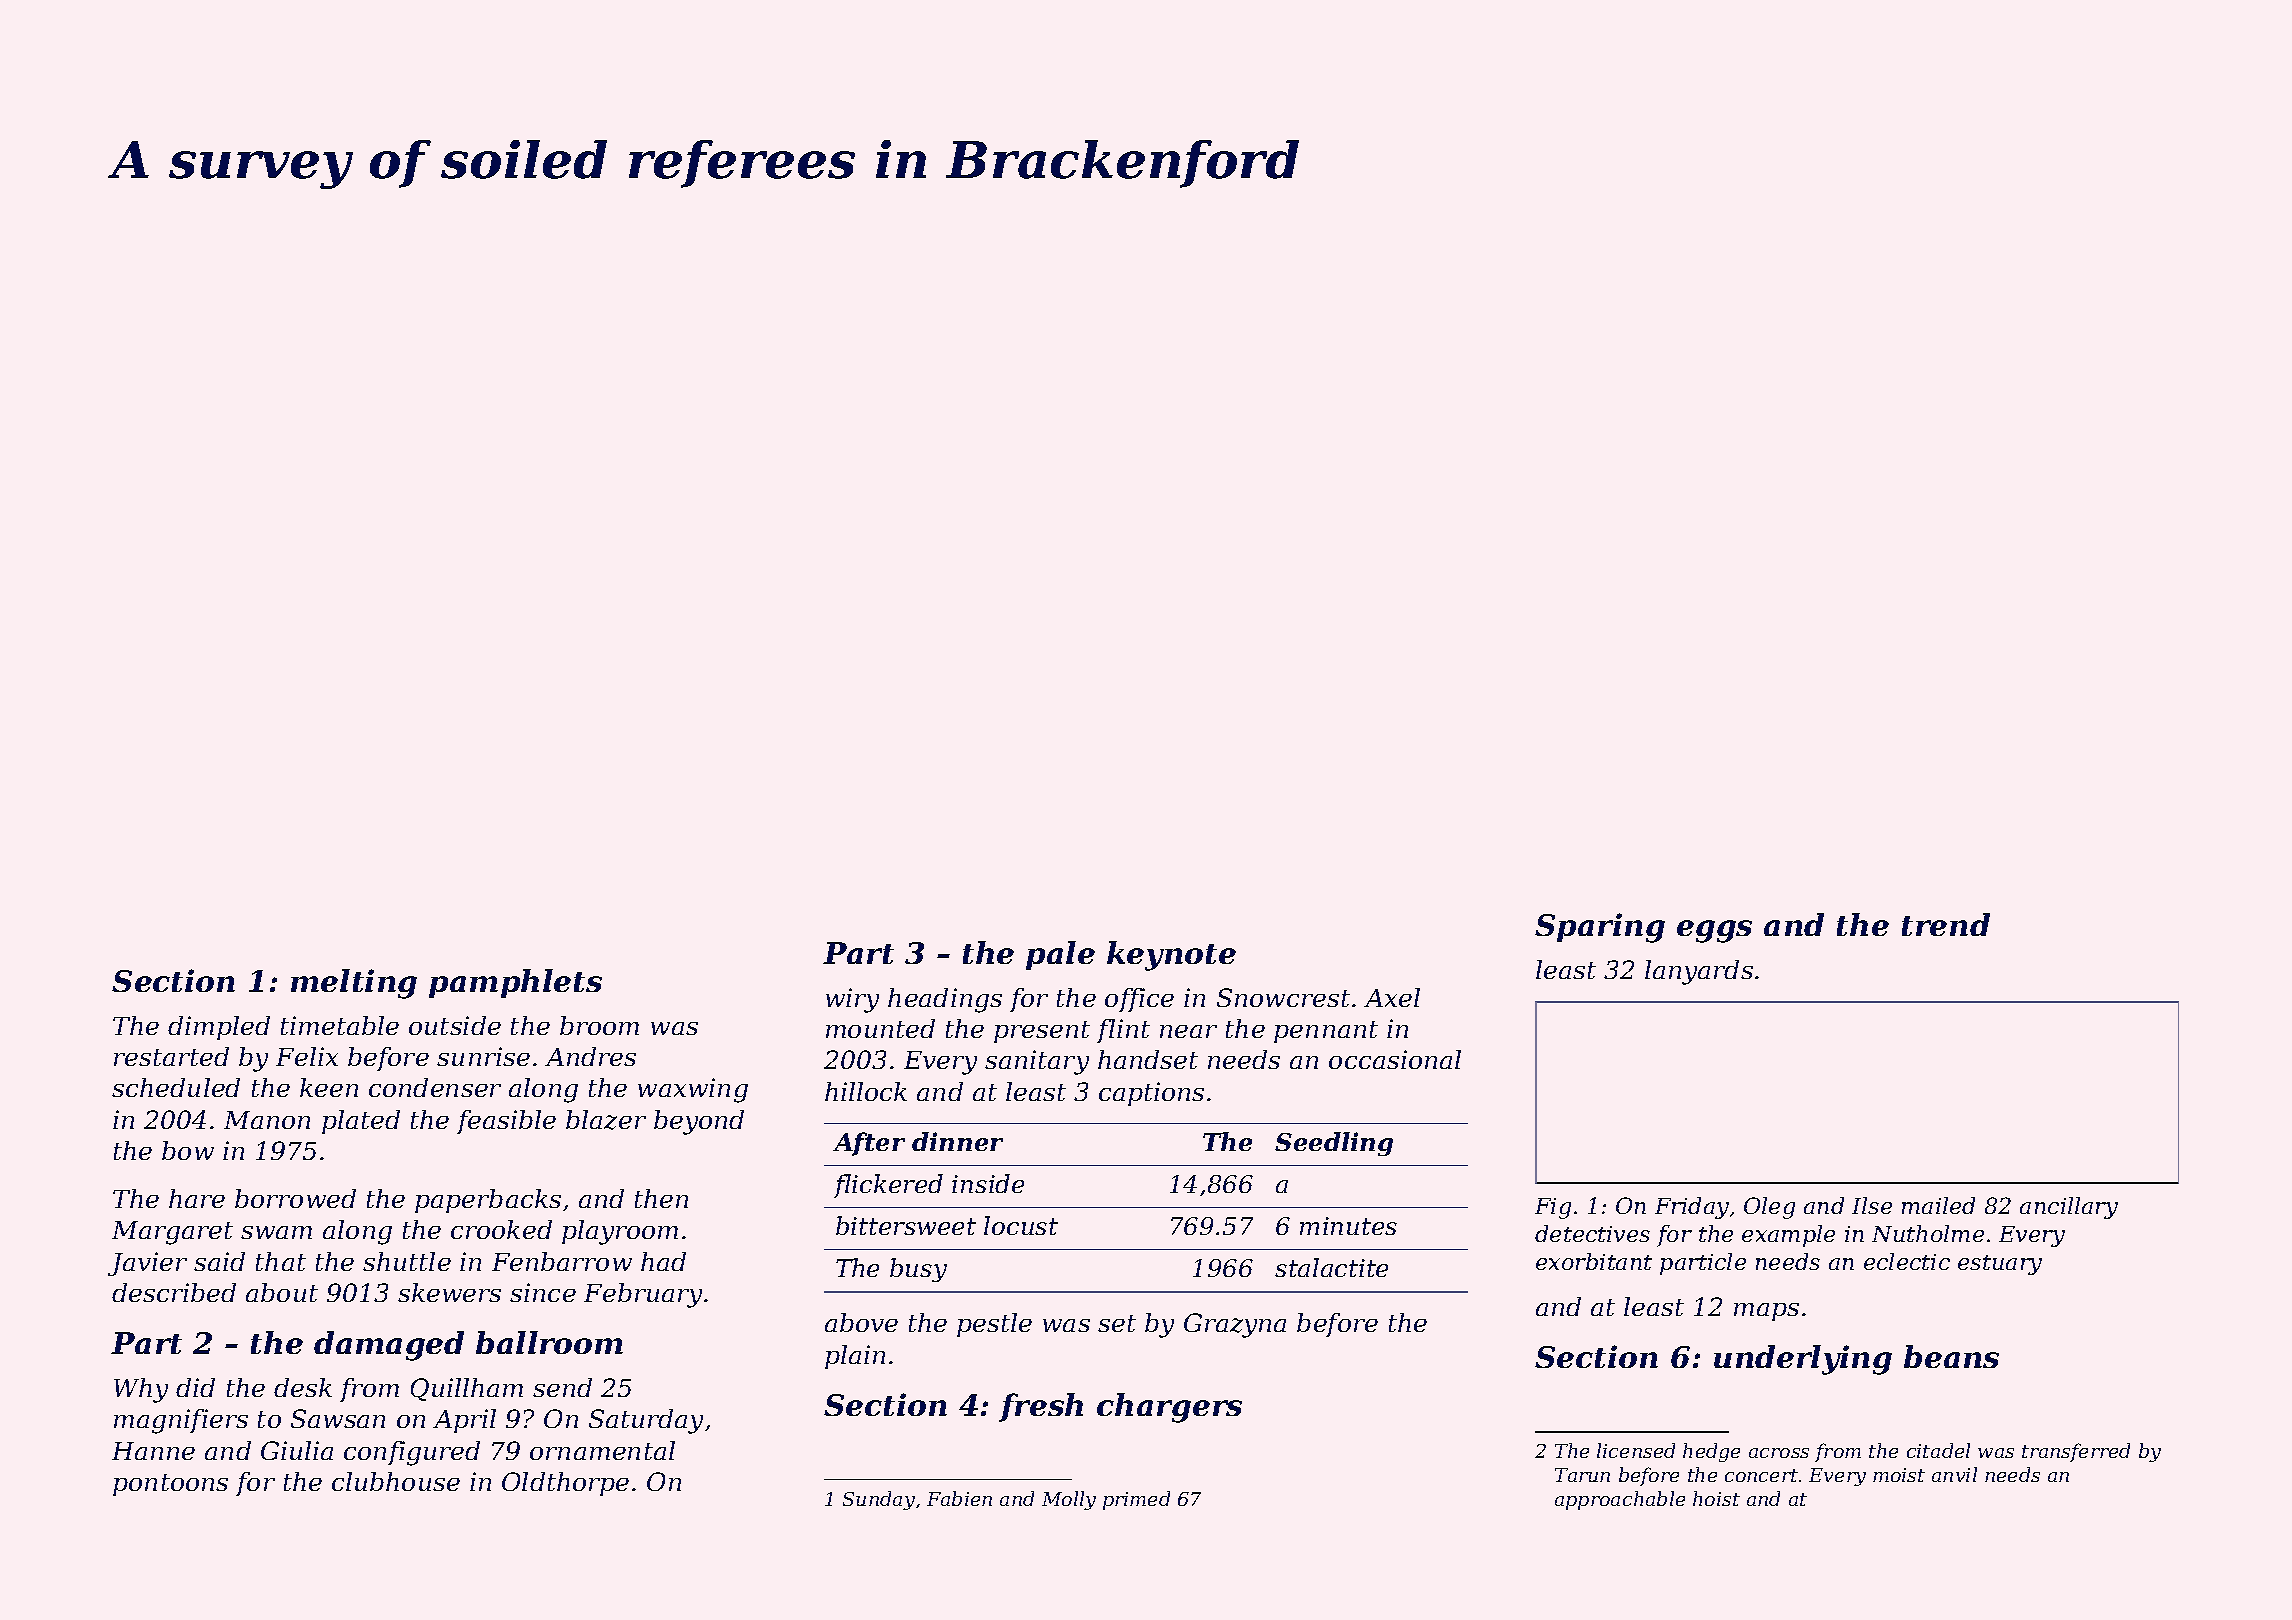 The height and width of the document is (1620, 2292). I want to click on eclectic, so click(1907, 1261).
